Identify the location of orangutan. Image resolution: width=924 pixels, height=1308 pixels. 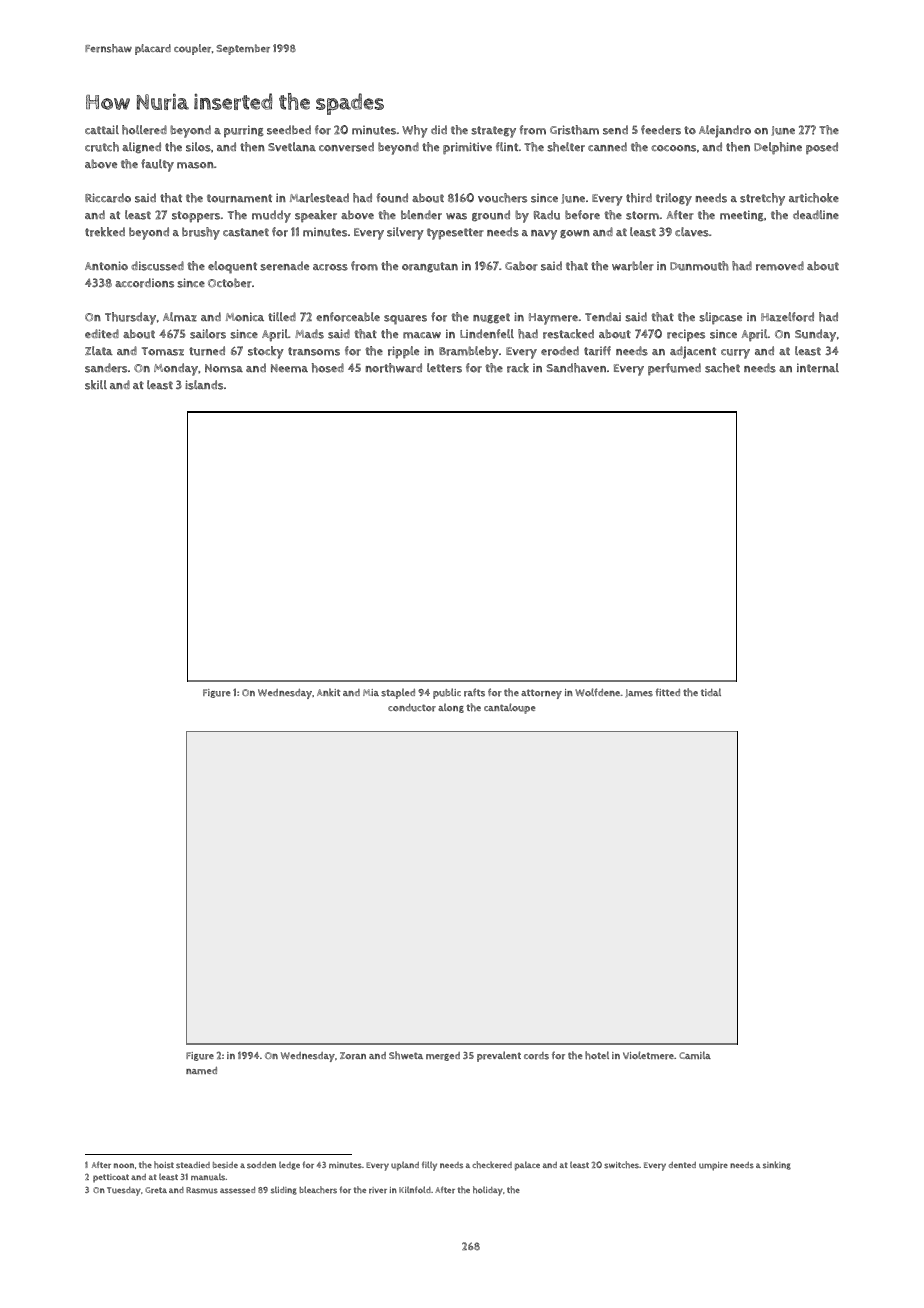
(430, 267).
